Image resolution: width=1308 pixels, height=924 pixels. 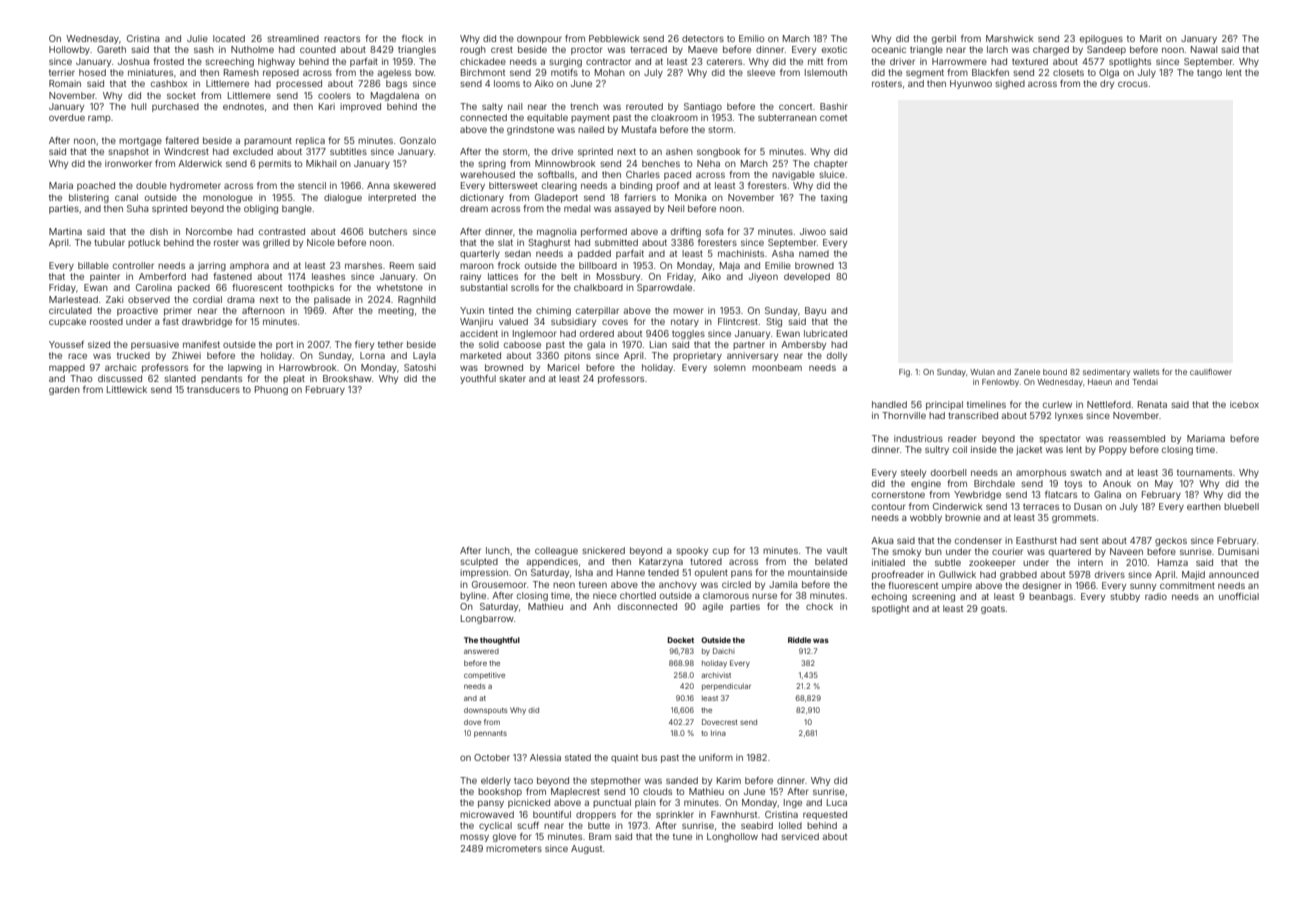 What do you see at coordinates (128, 152) in the document?
I see `snapshot` at bounding box center [128, 152].
